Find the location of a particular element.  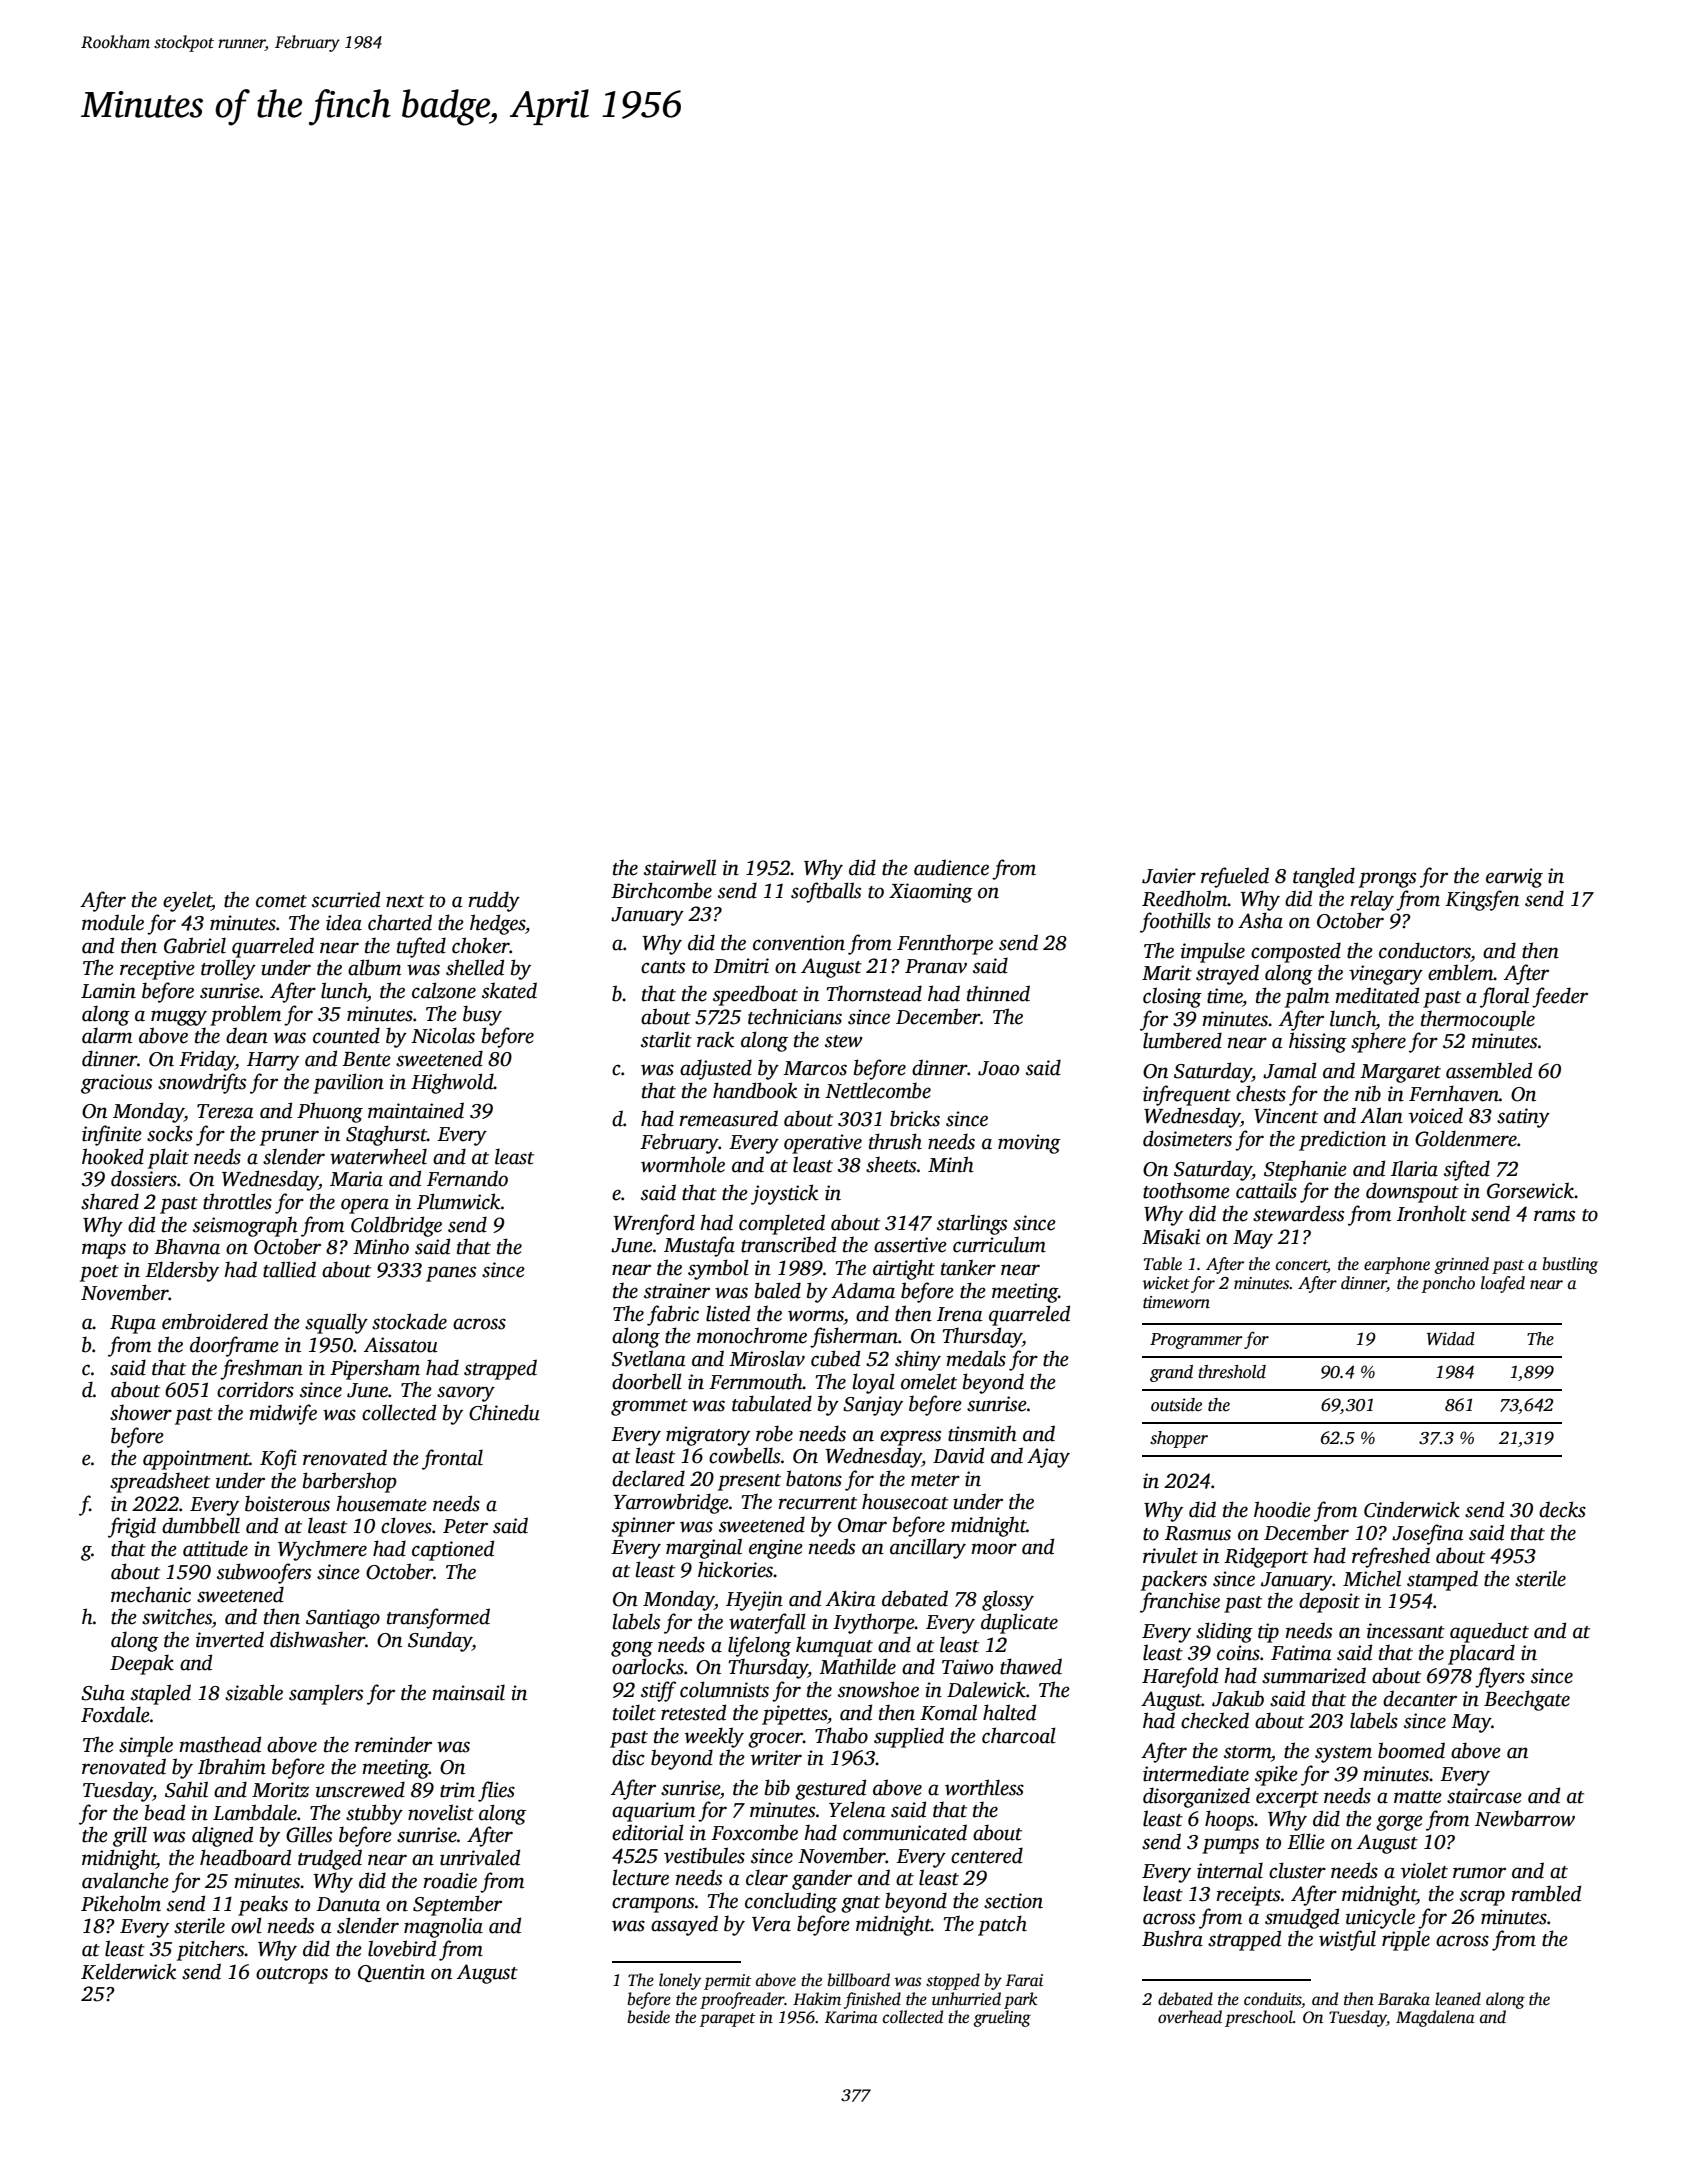

Magdalena is located at coordinates (1435, 2018).
